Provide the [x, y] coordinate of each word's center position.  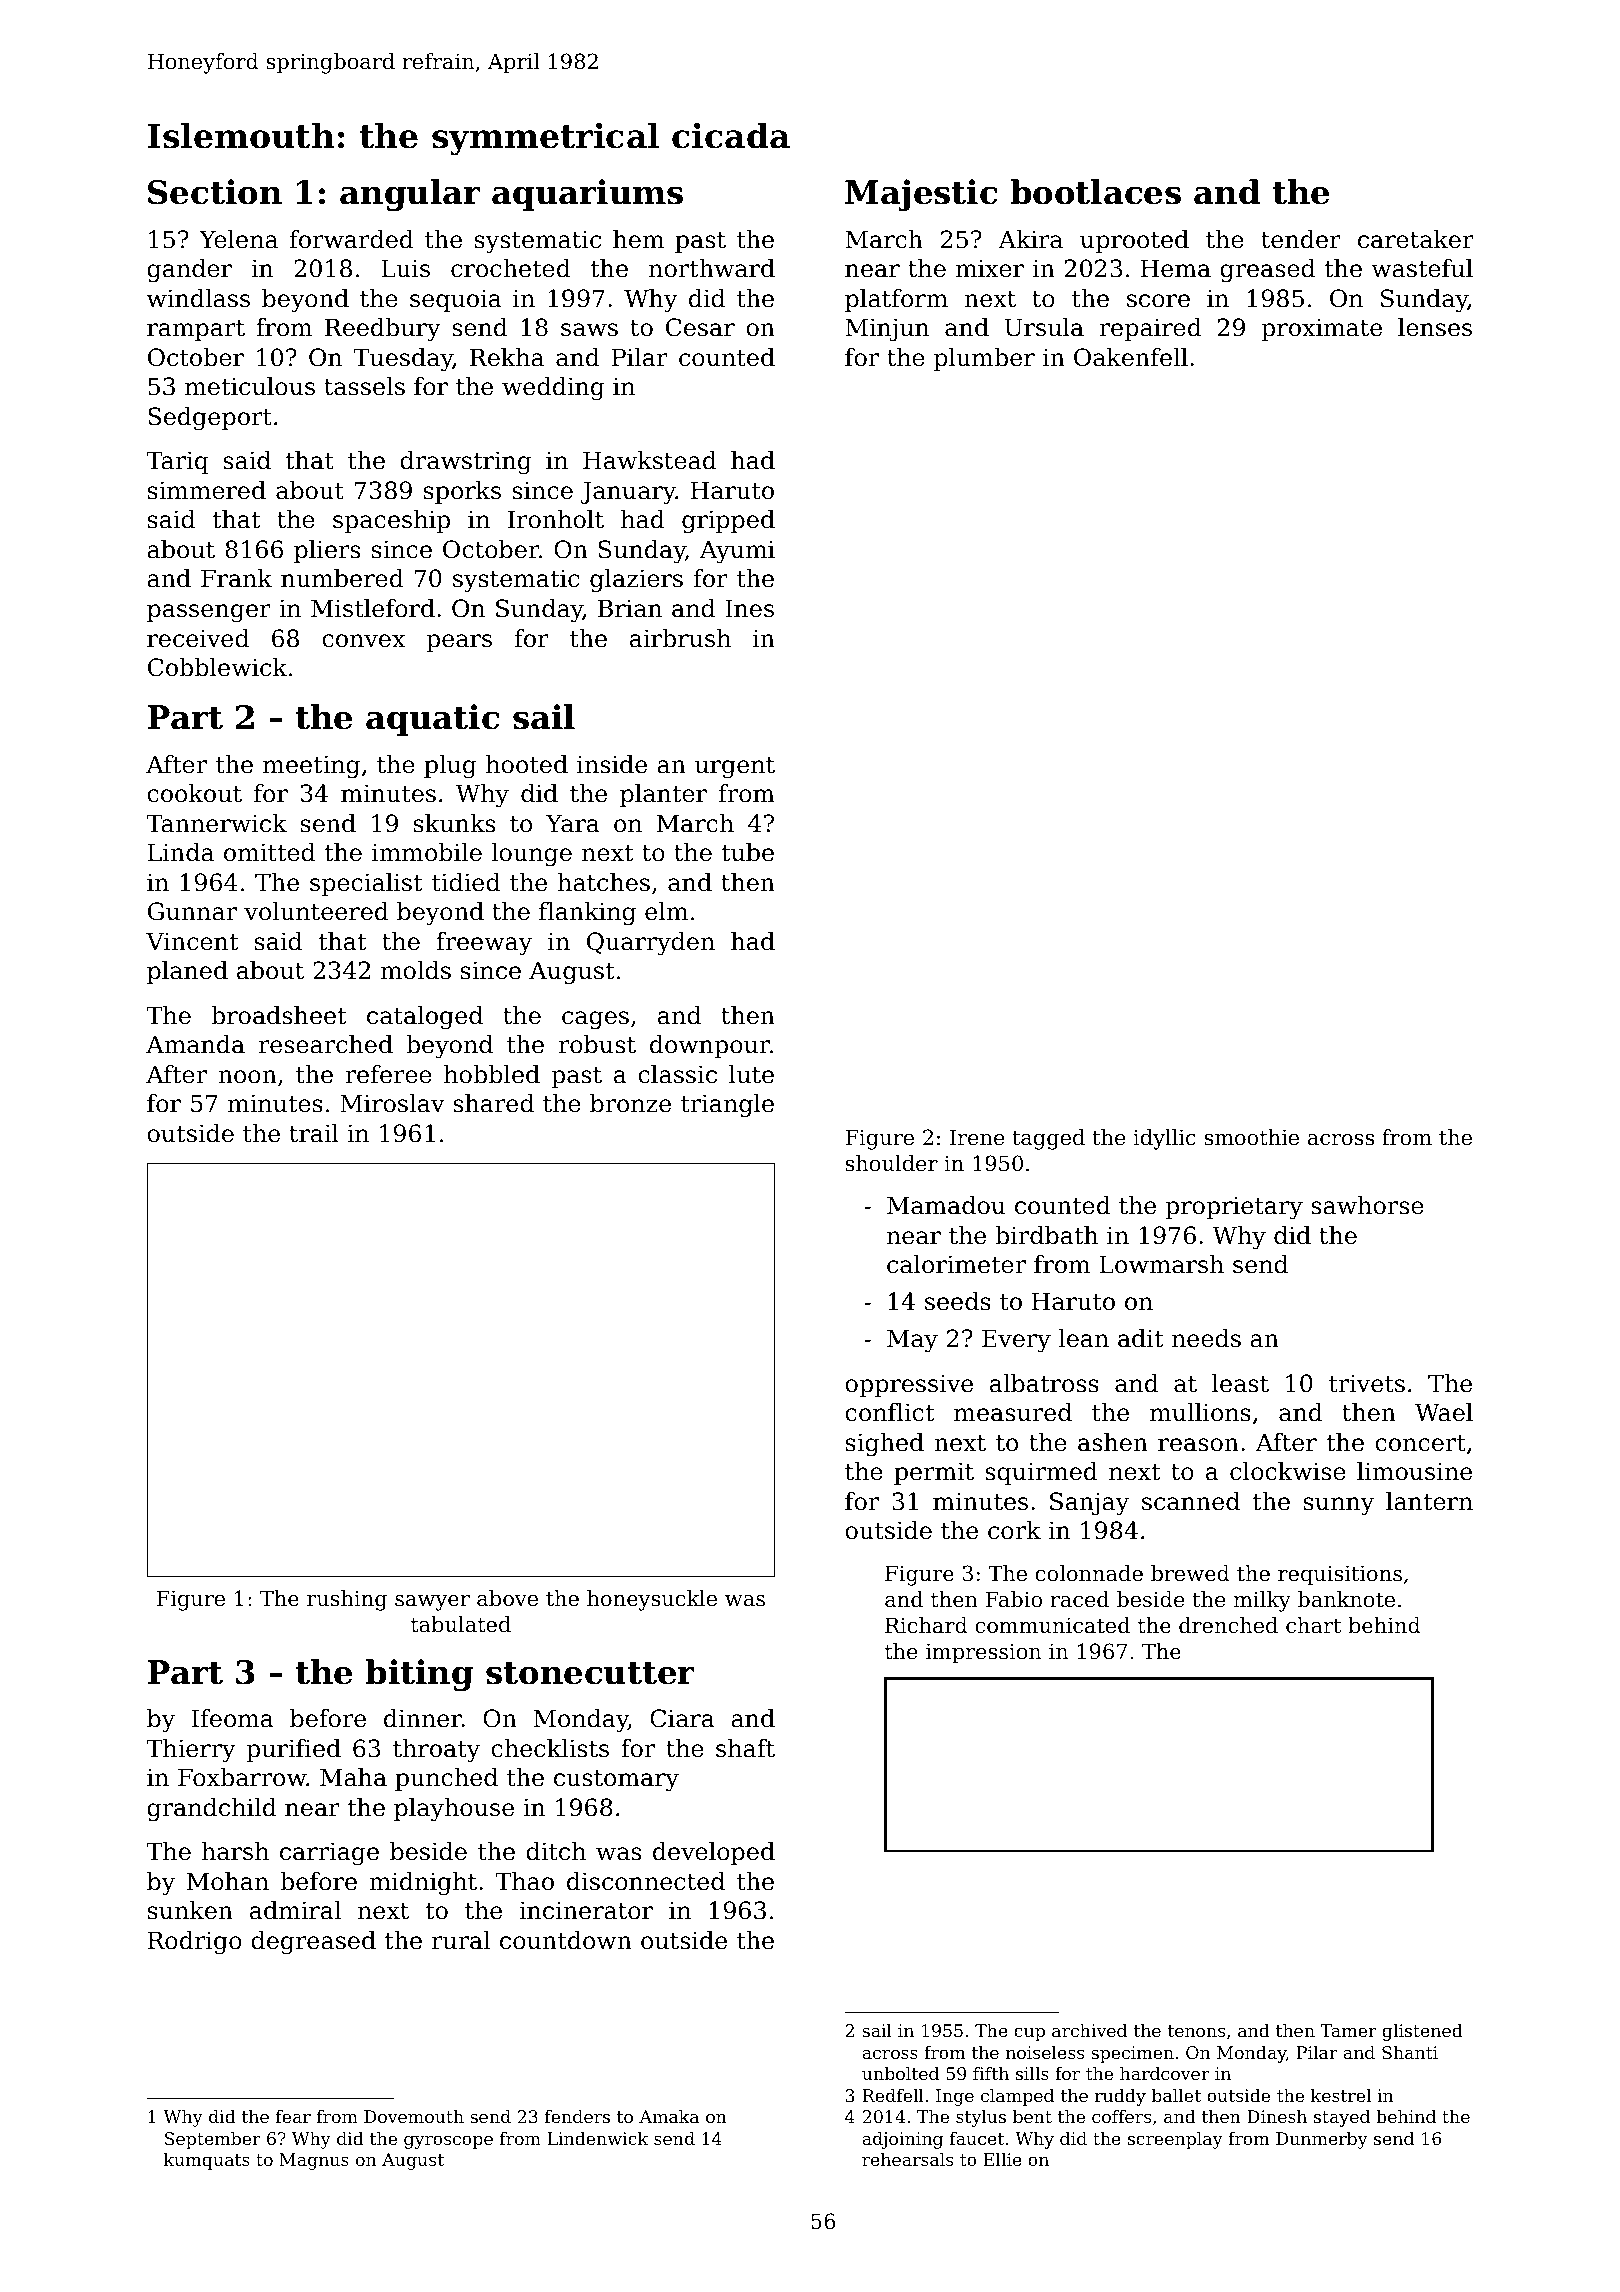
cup [1029, 2034]
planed [187, 972]
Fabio [1014, 1599]
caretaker [1416, 239]
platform [896, 300]
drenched [1228, 1625]
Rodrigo [195, 1942]
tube [747, 852]
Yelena [238, 239]
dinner [423, 1718]
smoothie [1251, 1137]
